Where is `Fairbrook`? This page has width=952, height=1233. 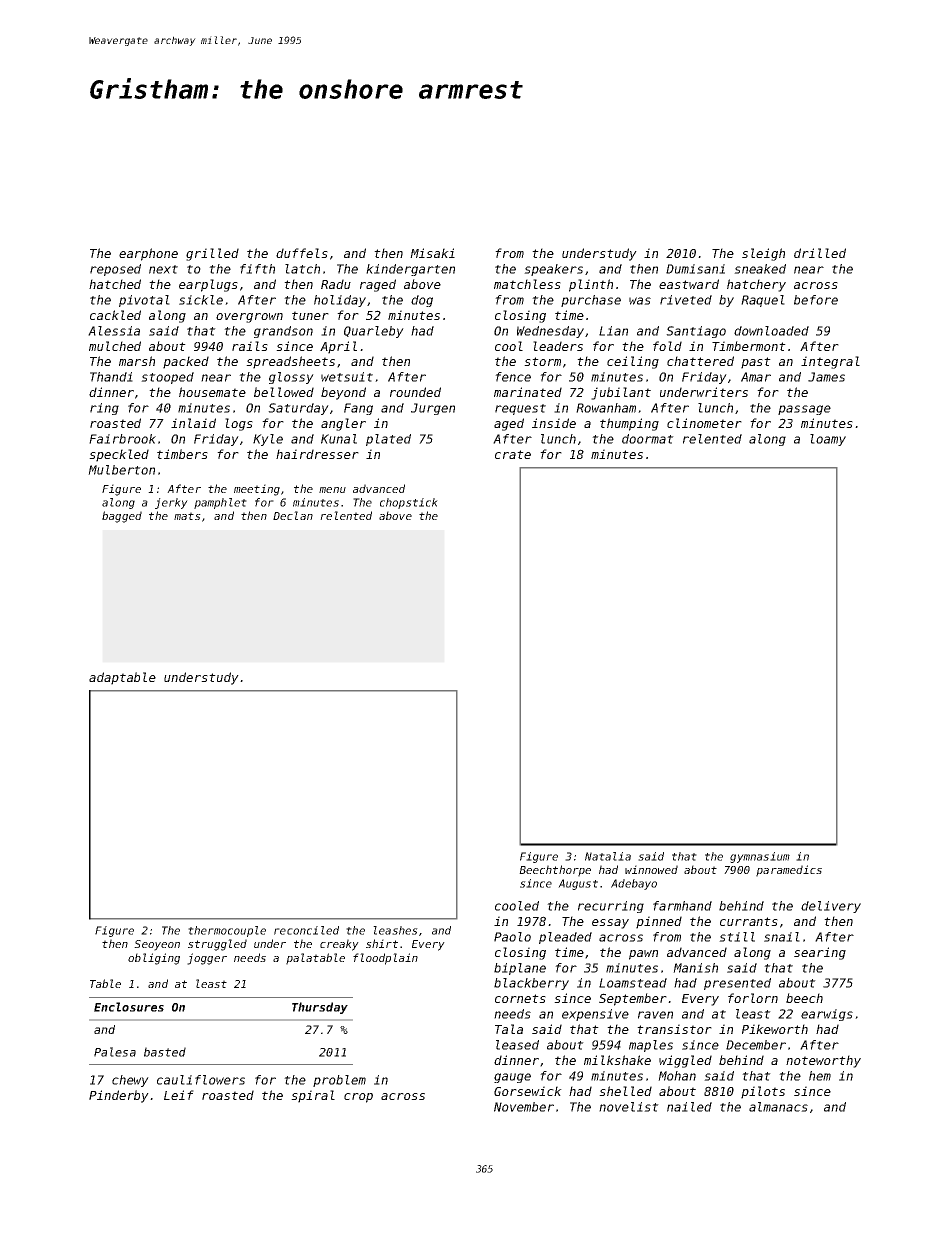 Fairbrook is located at coordinates (122, 439).
